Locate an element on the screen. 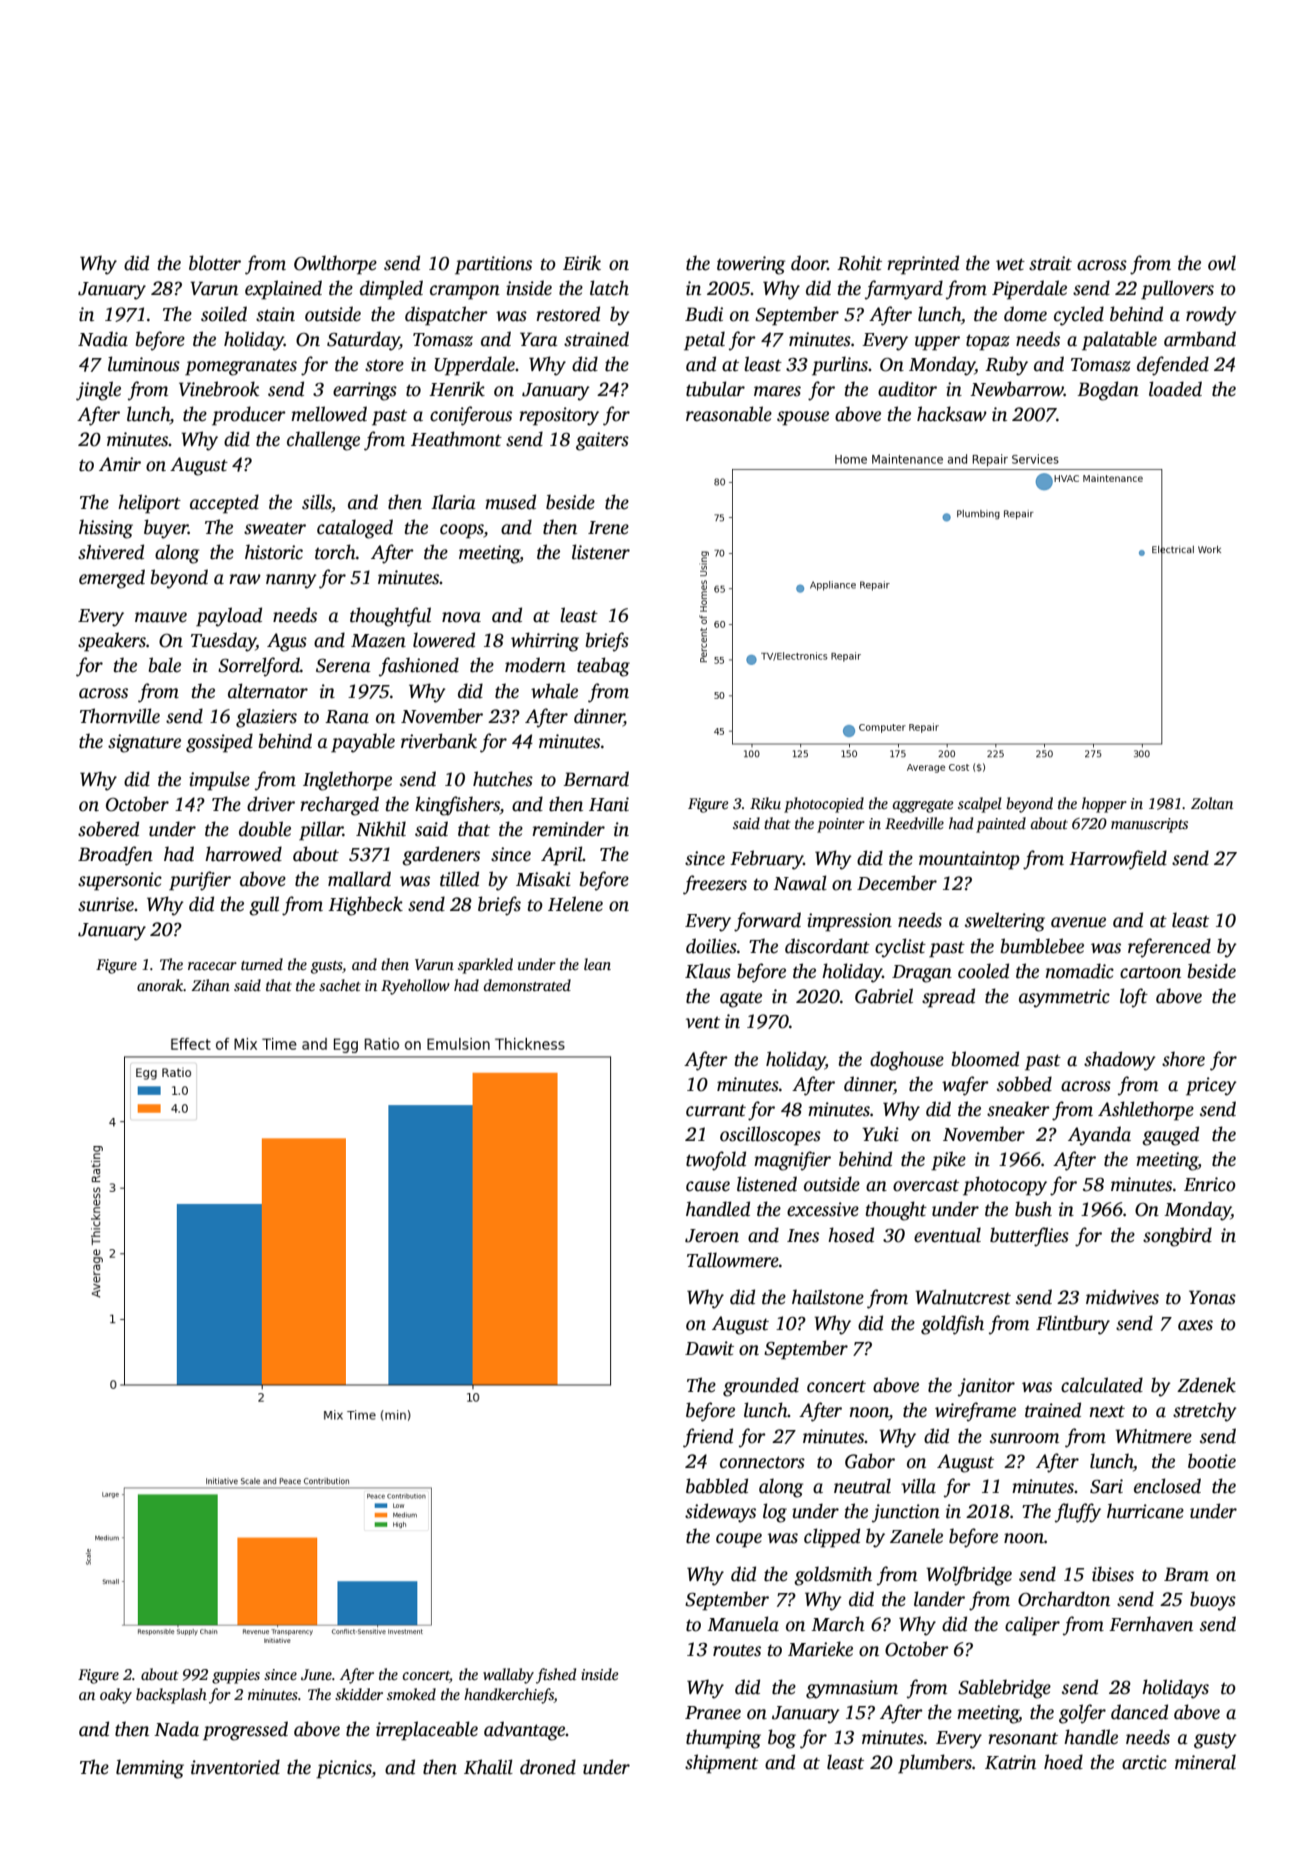 This screenshot has width=1315, height=1860. pillar is located at coordinates (321, 831).
